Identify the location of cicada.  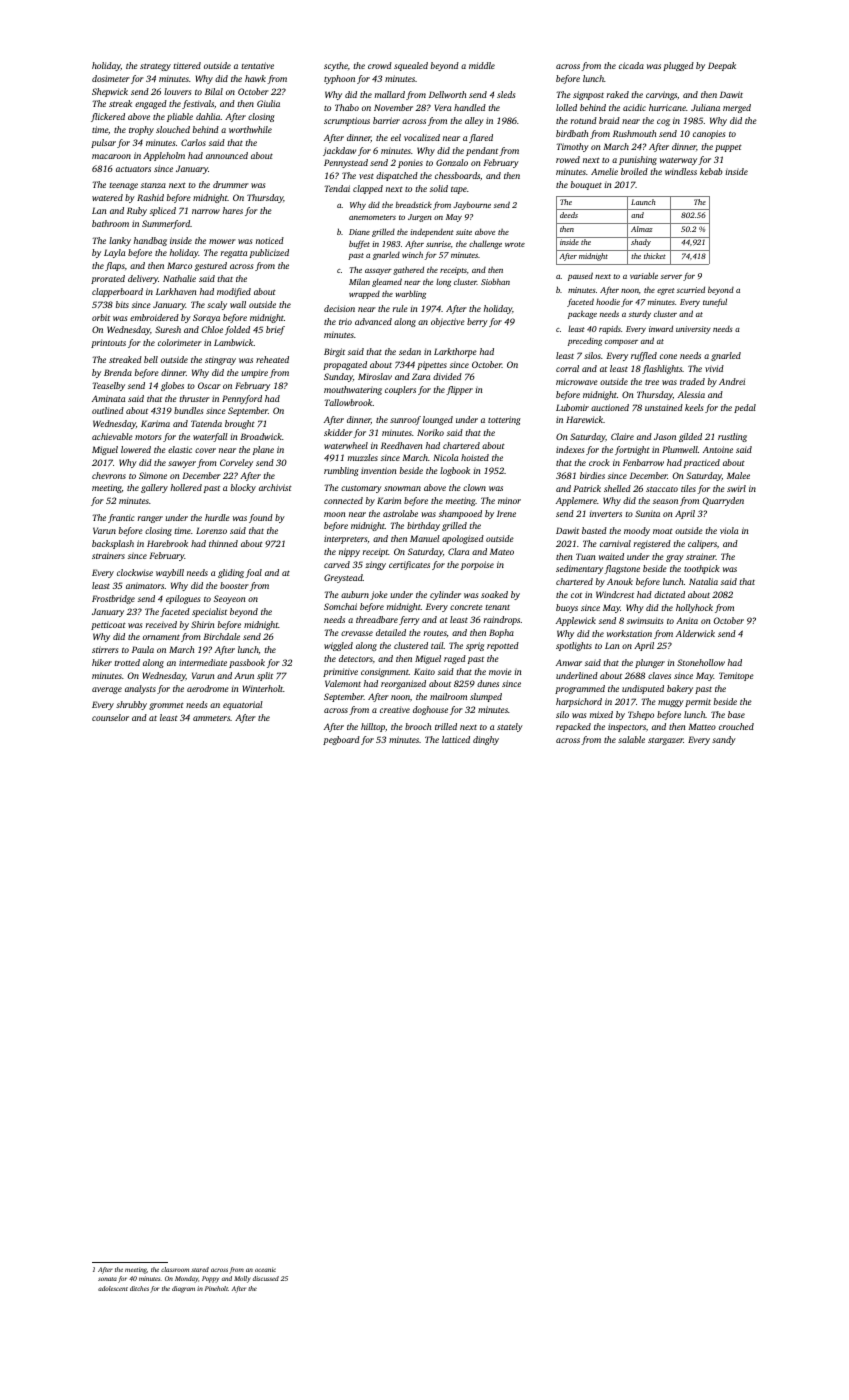
(631, 65).
